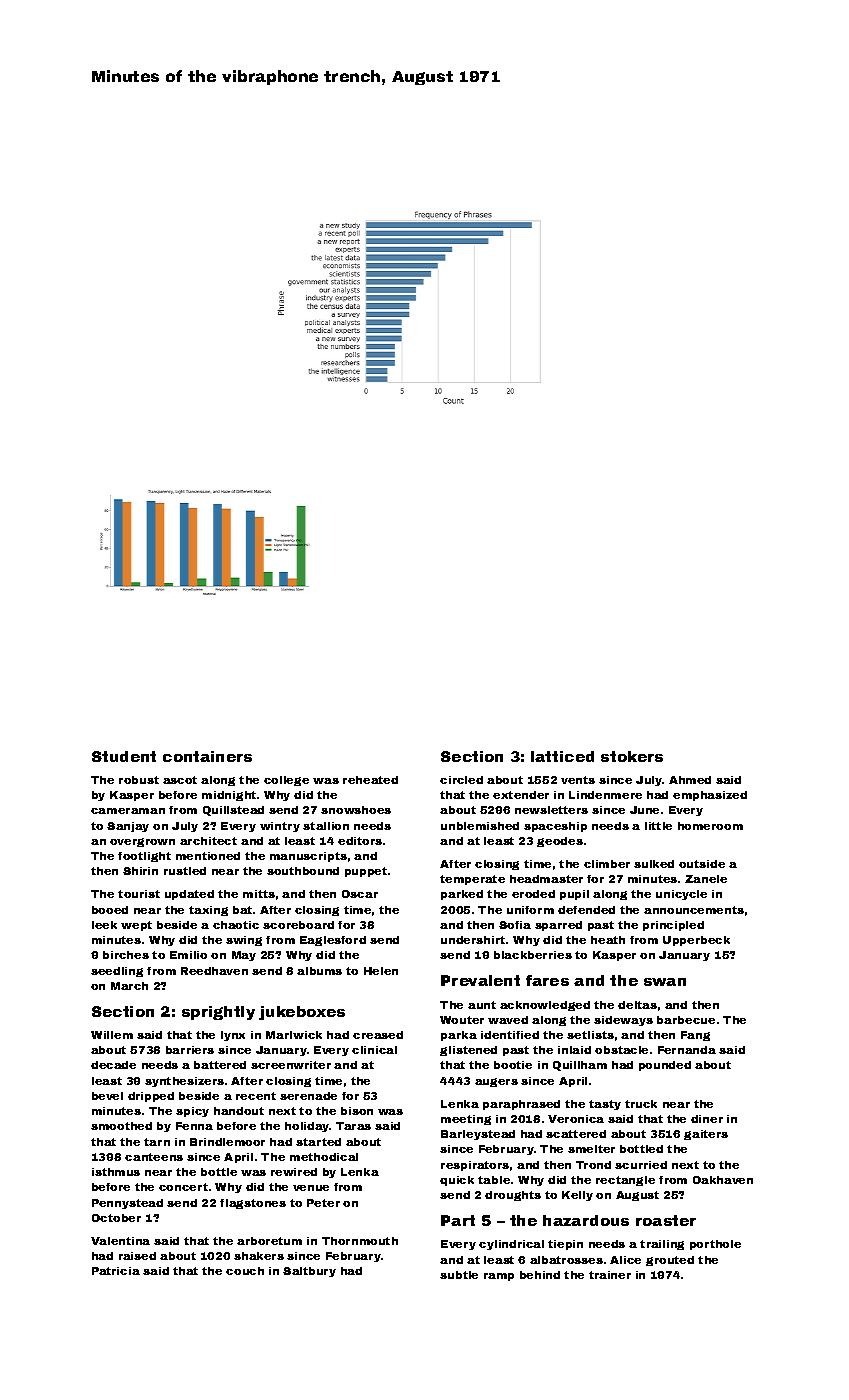  Describe the element at coordinates (189, 895) in the document. I see `updated` at that location.
